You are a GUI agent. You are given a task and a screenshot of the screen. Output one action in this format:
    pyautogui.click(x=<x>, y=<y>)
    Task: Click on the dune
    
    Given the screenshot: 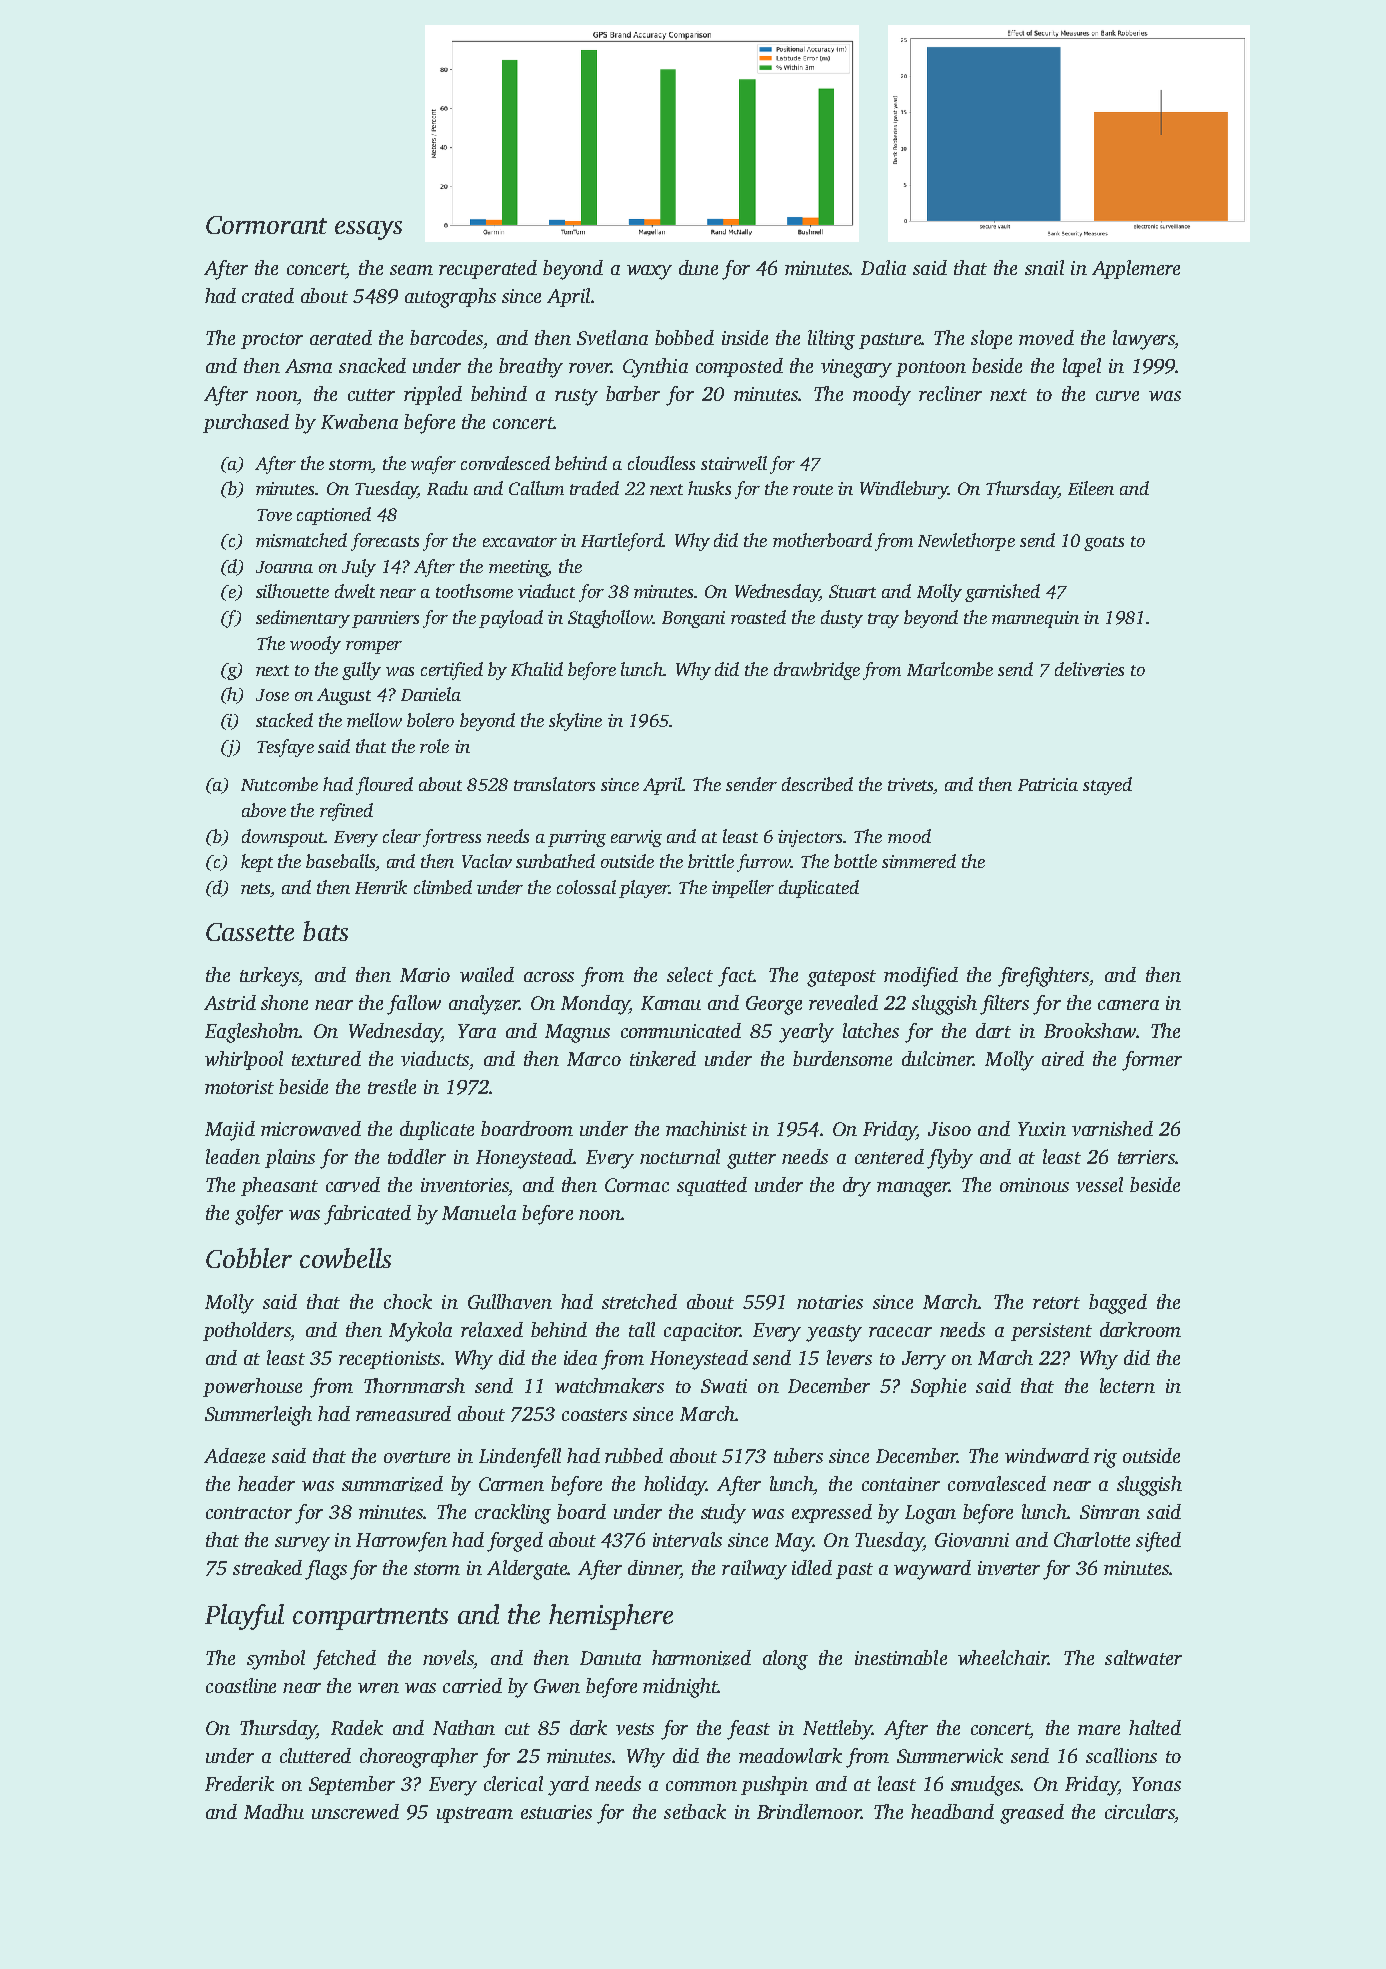 What is the action you would take?
    pyautogui.click(x=698, y=267)
